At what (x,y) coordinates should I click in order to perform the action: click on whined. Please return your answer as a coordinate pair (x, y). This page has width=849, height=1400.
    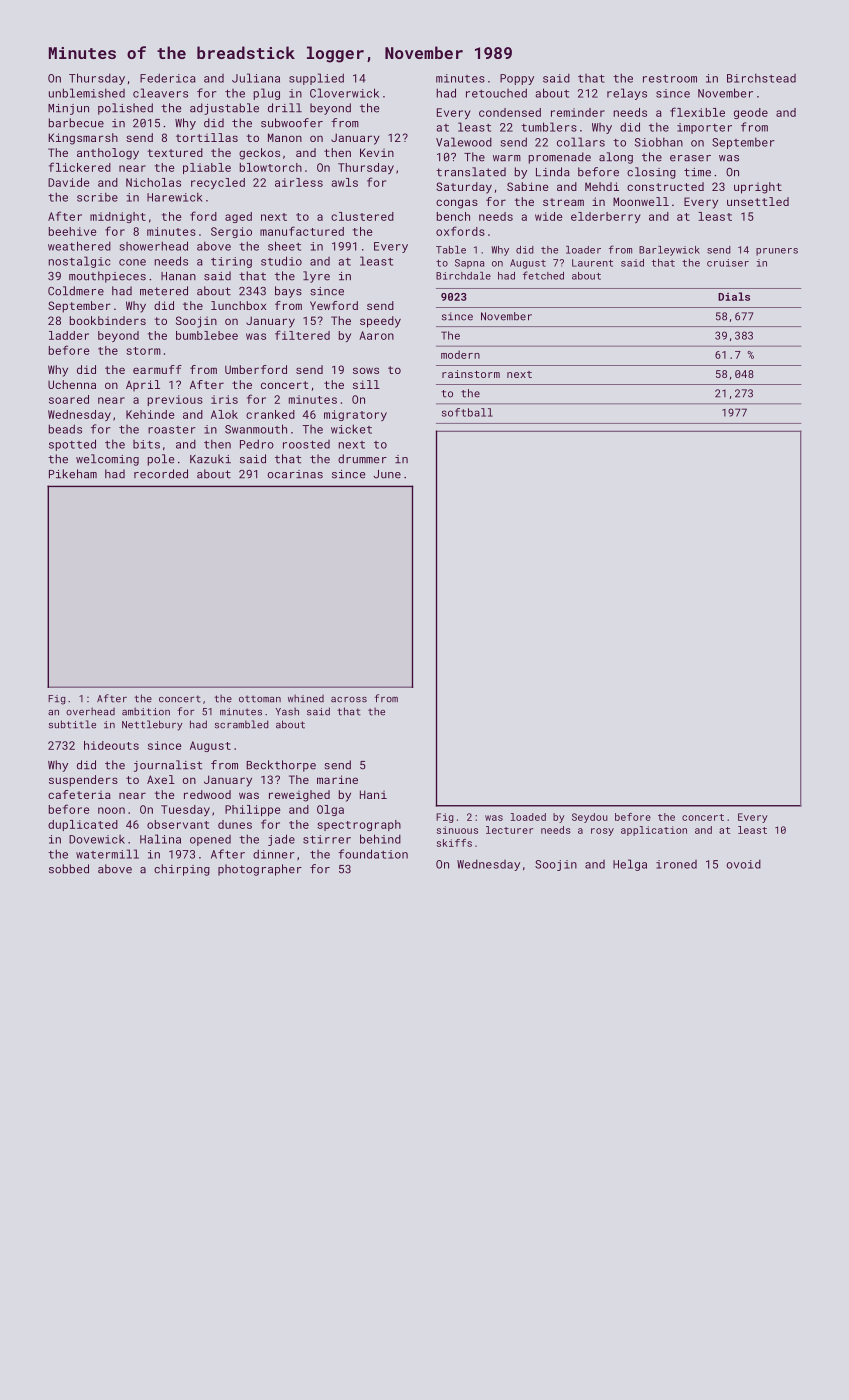
    Looking at the image, I should click on (306, 699).
